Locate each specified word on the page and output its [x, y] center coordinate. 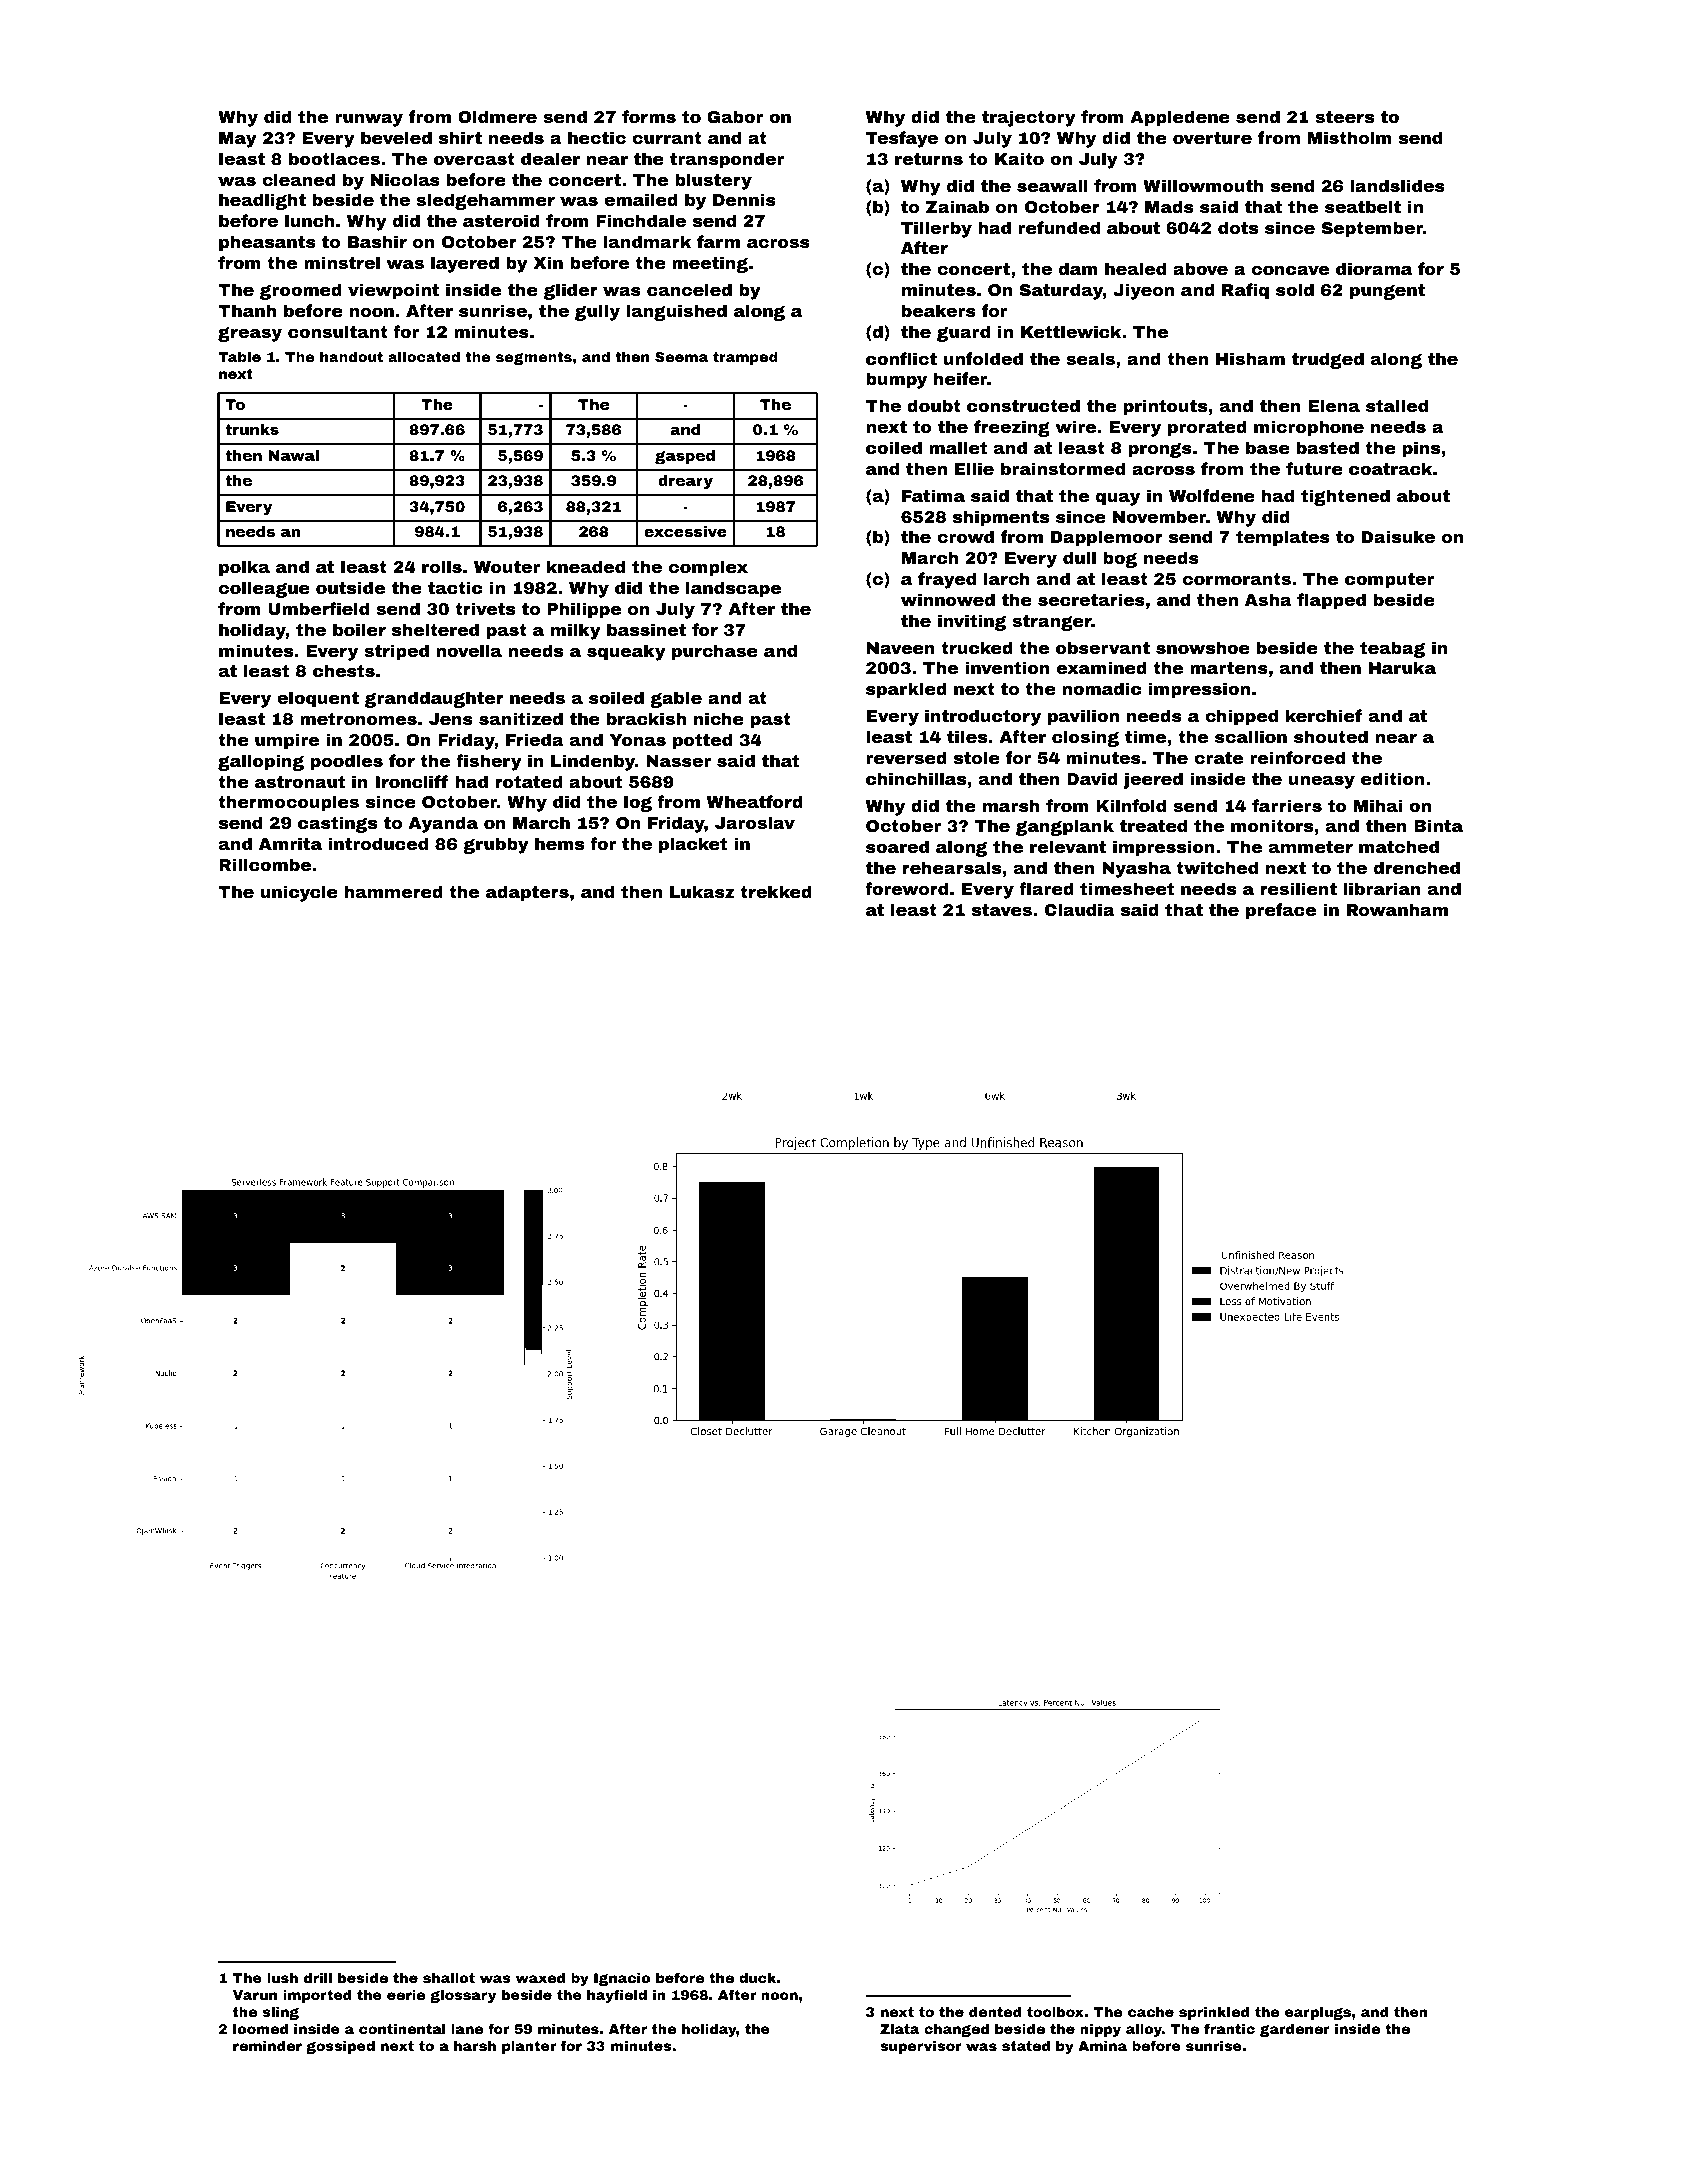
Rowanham [1397, 909]
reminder [267, 2046]
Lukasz [702, 891]
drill [318, 1978]
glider [571, 291]
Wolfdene [1212, 495]
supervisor [920, 2047]
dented [995, 2012]
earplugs [1318, 2013]
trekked [776, 891]
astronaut [300, 782]
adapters [527, 893]
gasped [685, 457]
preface [1281, 911]
